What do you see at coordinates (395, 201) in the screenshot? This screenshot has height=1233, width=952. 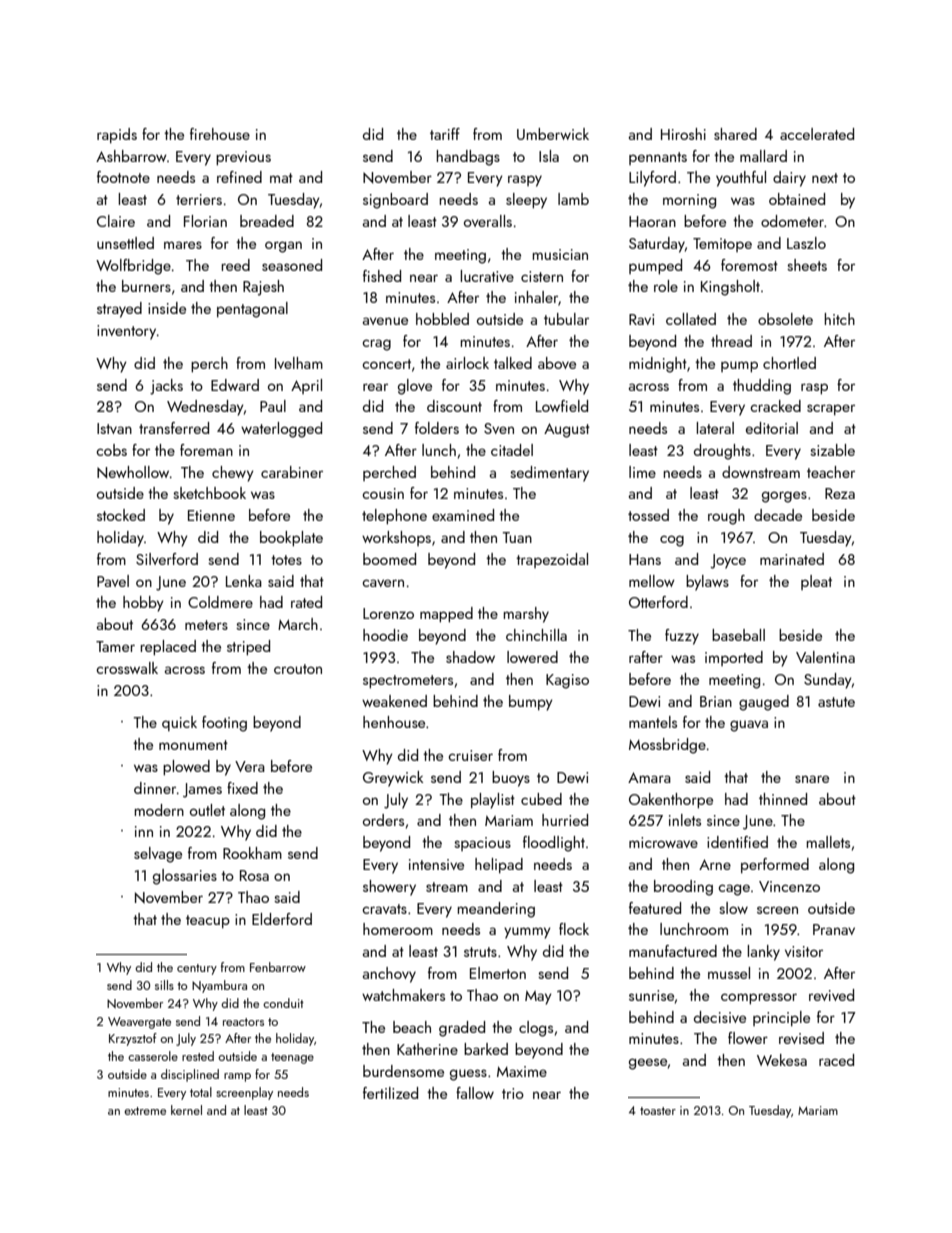 I see `signboard` at bounding box center [395, 201].
